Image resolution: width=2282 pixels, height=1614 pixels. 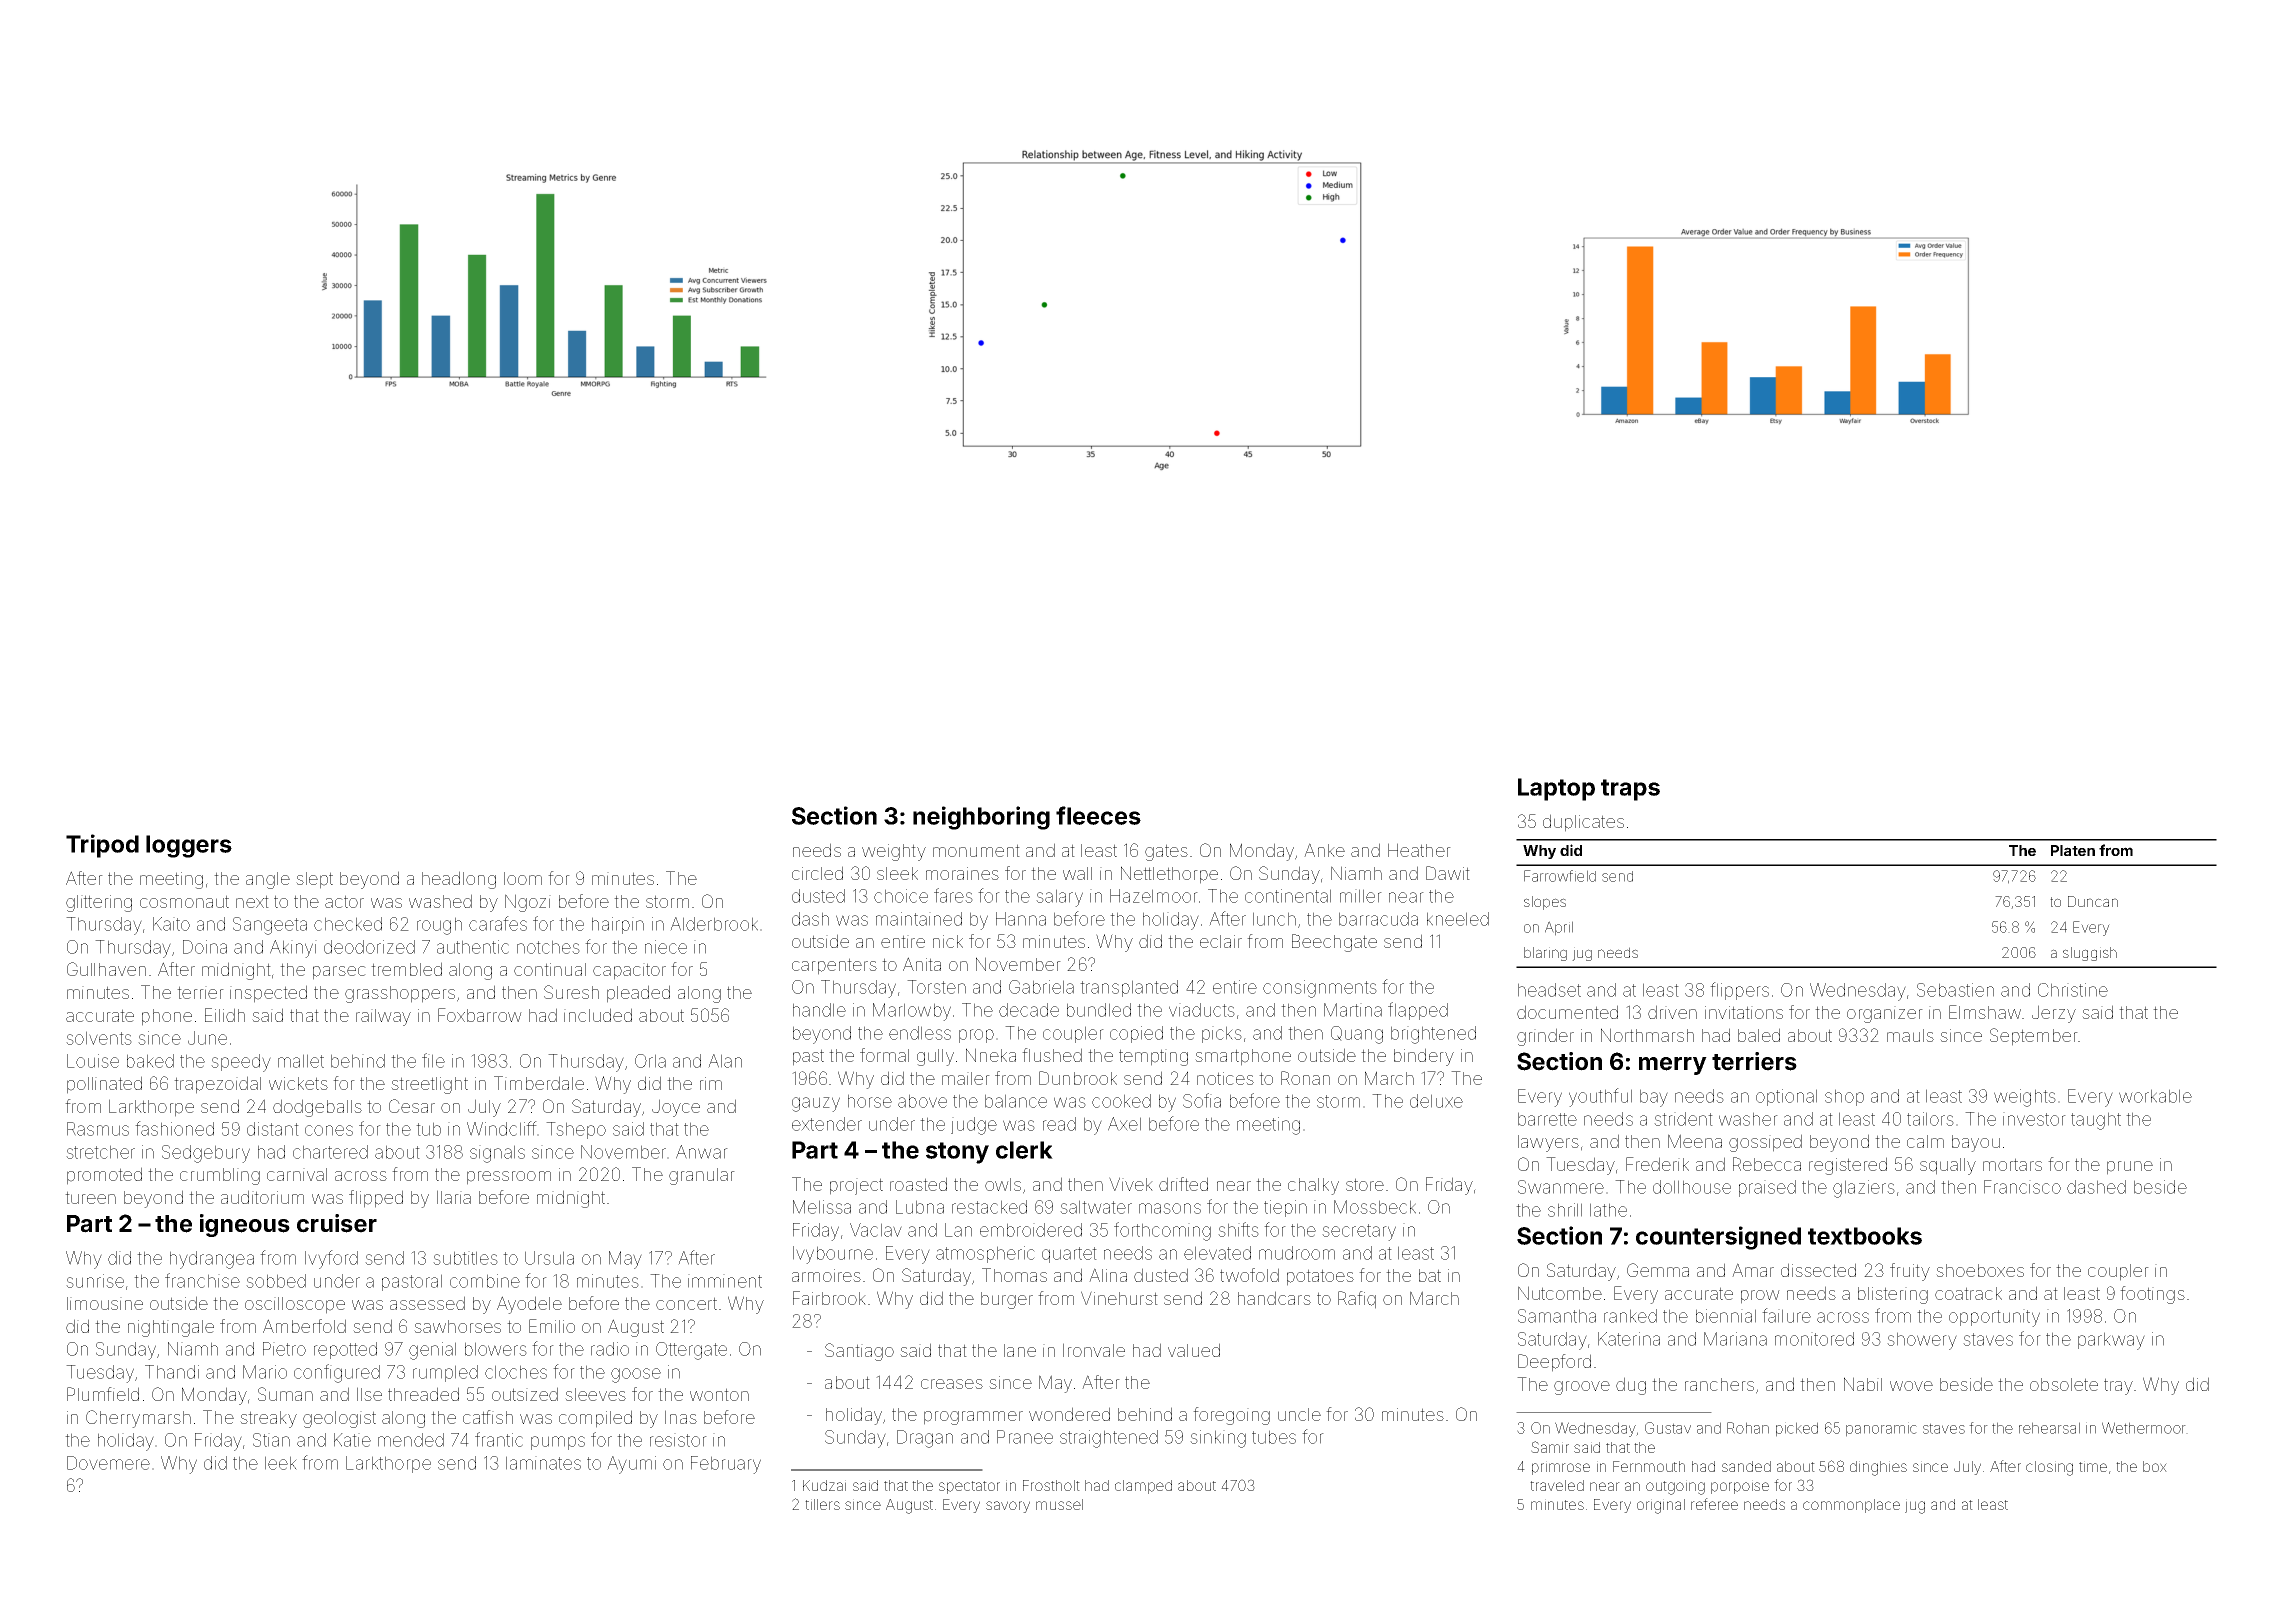 I want to click on Duncan, so click(x=2093, y=901).
